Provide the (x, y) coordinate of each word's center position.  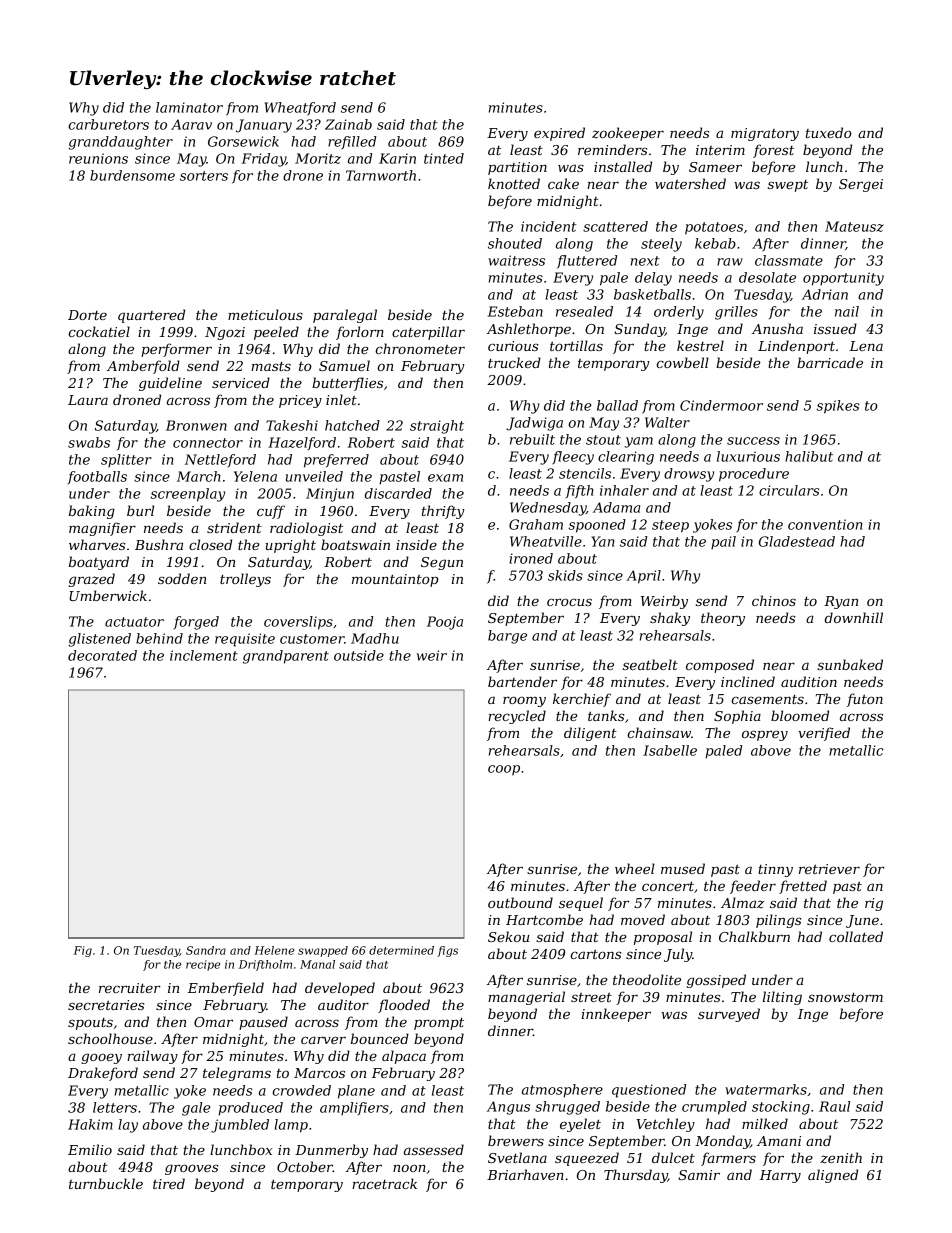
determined (401, 950)
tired (169, 1183)
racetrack (384, 1183)
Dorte (87, 315)
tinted (444, 158)
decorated (102, 655)
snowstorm (845, 997)
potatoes (714, 228)
